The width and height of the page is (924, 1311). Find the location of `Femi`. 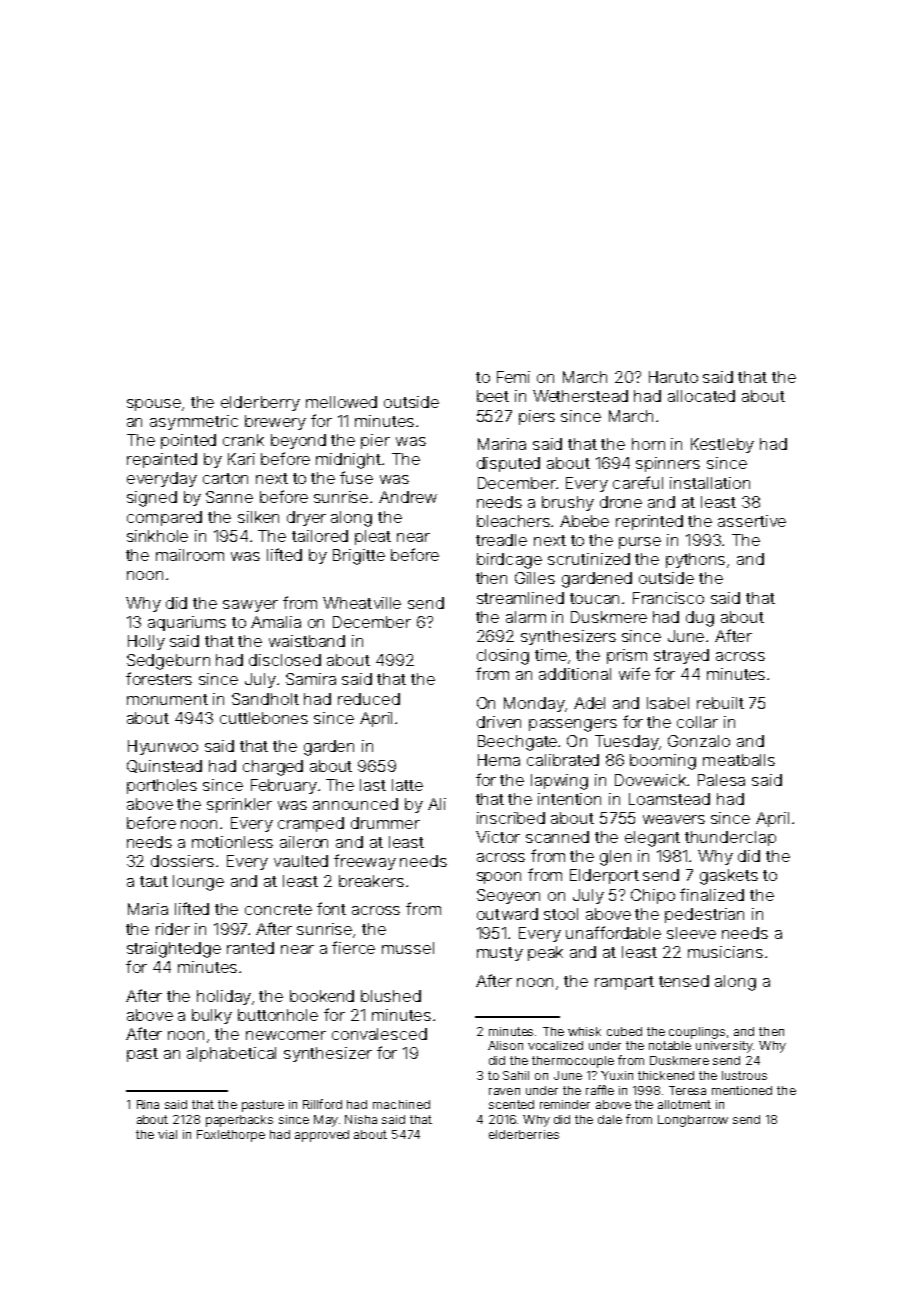

Femi is located at coordinates (513, 377).
